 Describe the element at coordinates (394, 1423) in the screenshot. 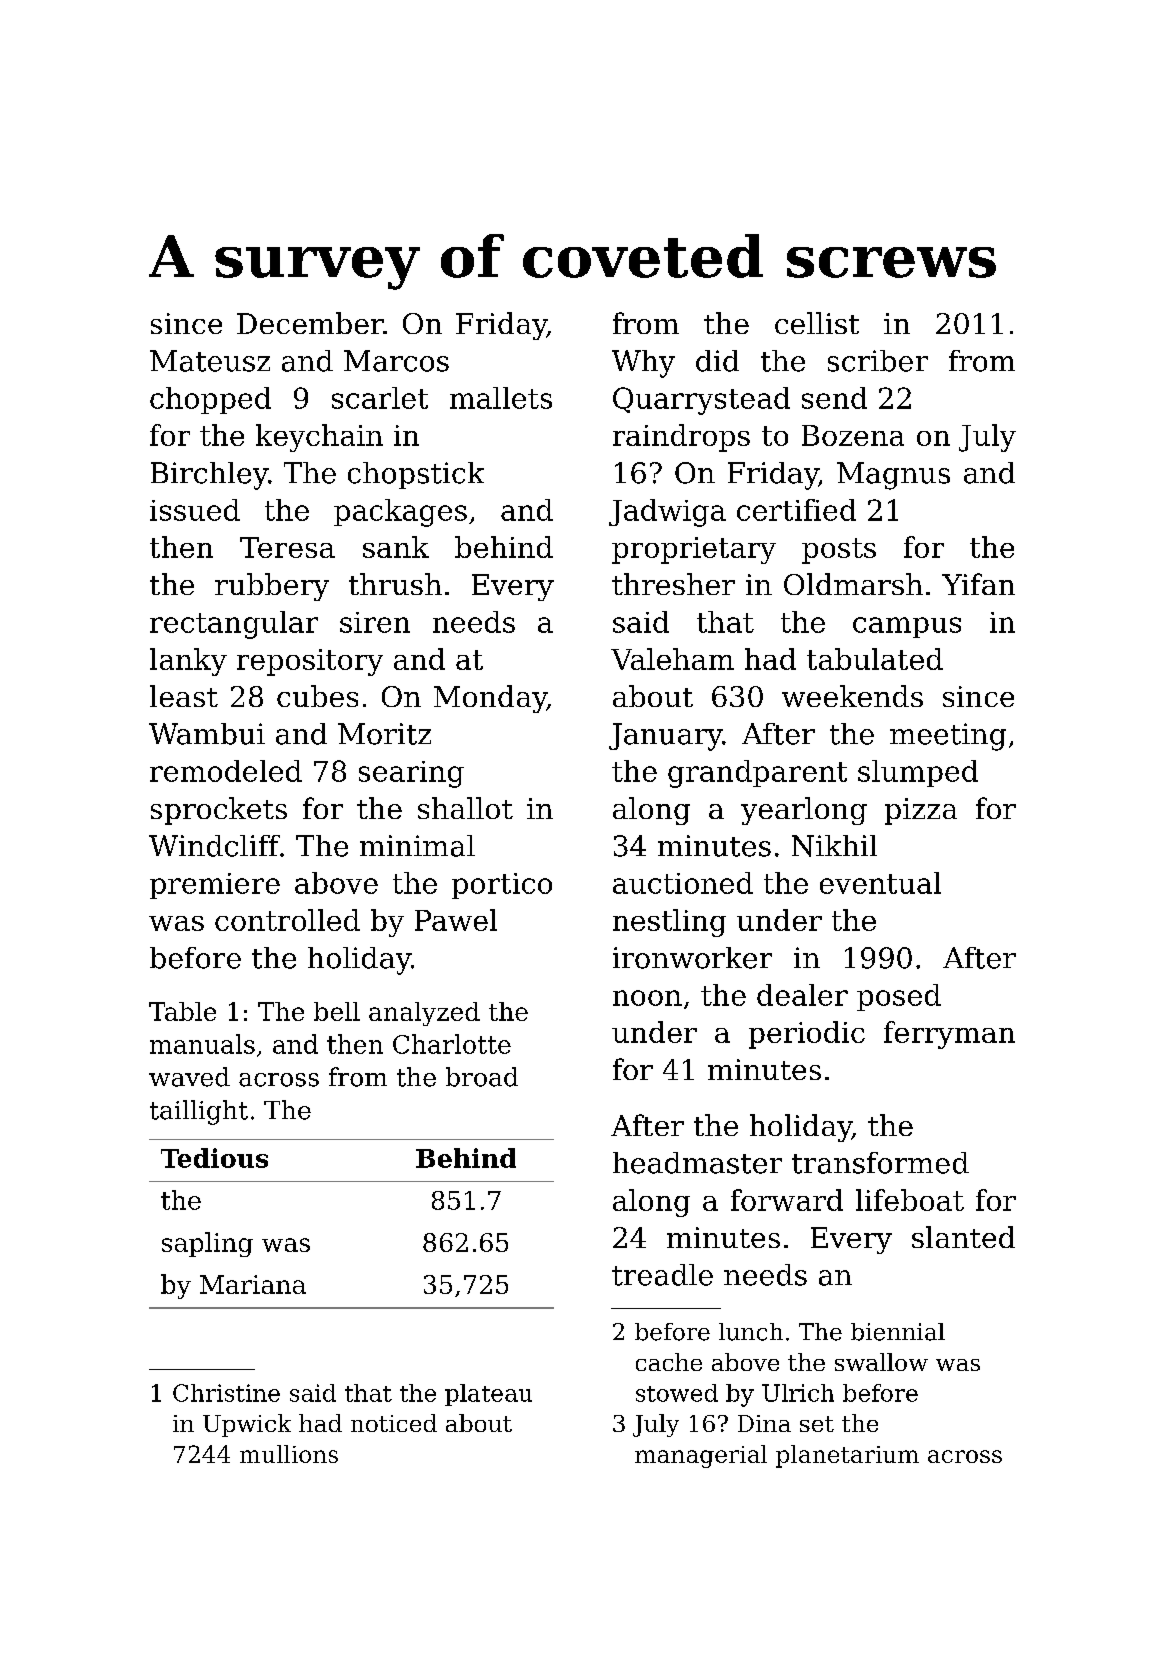

I see `noticed` at that location.
